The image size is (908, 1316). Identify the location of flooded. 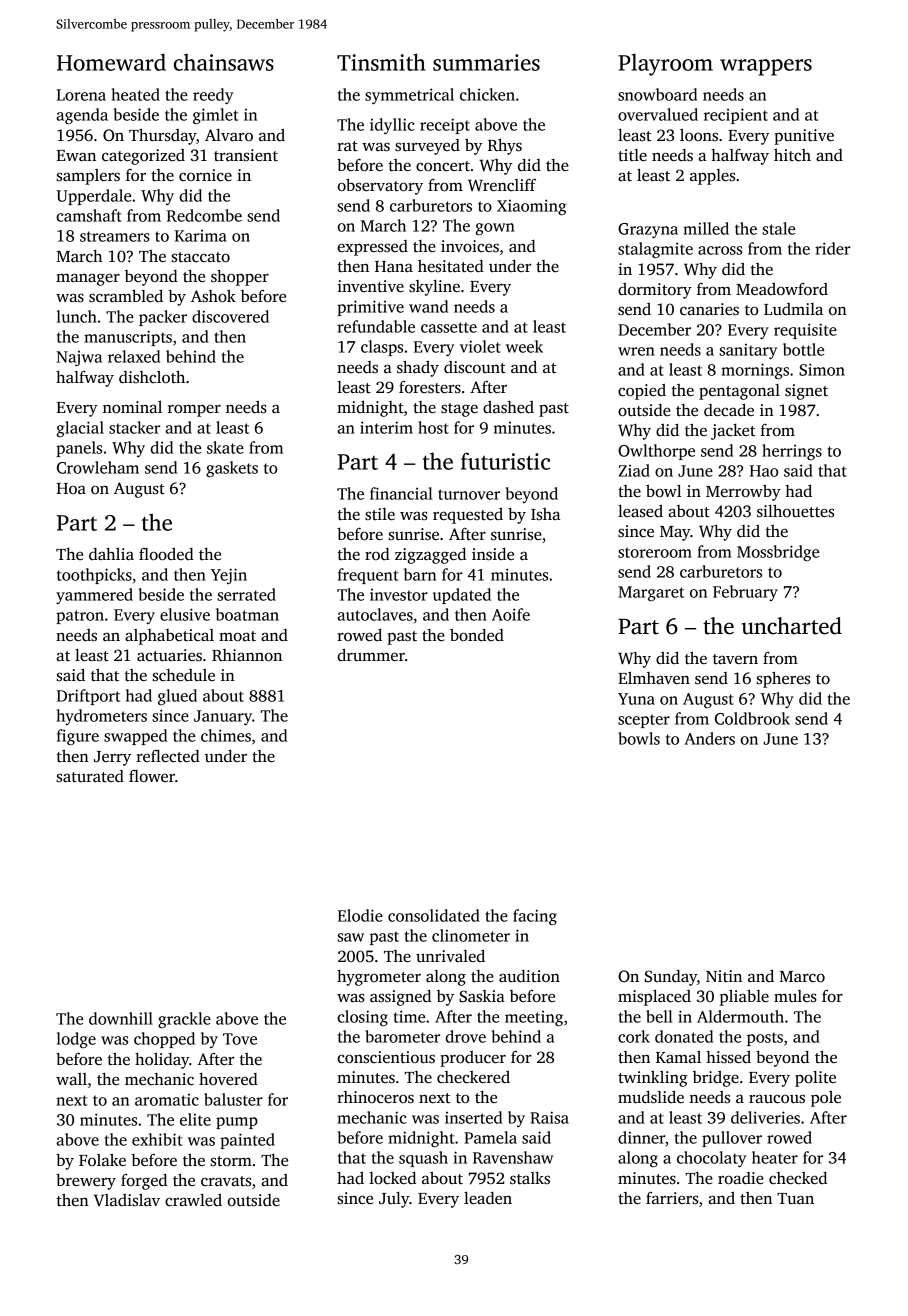
(166, 554).
